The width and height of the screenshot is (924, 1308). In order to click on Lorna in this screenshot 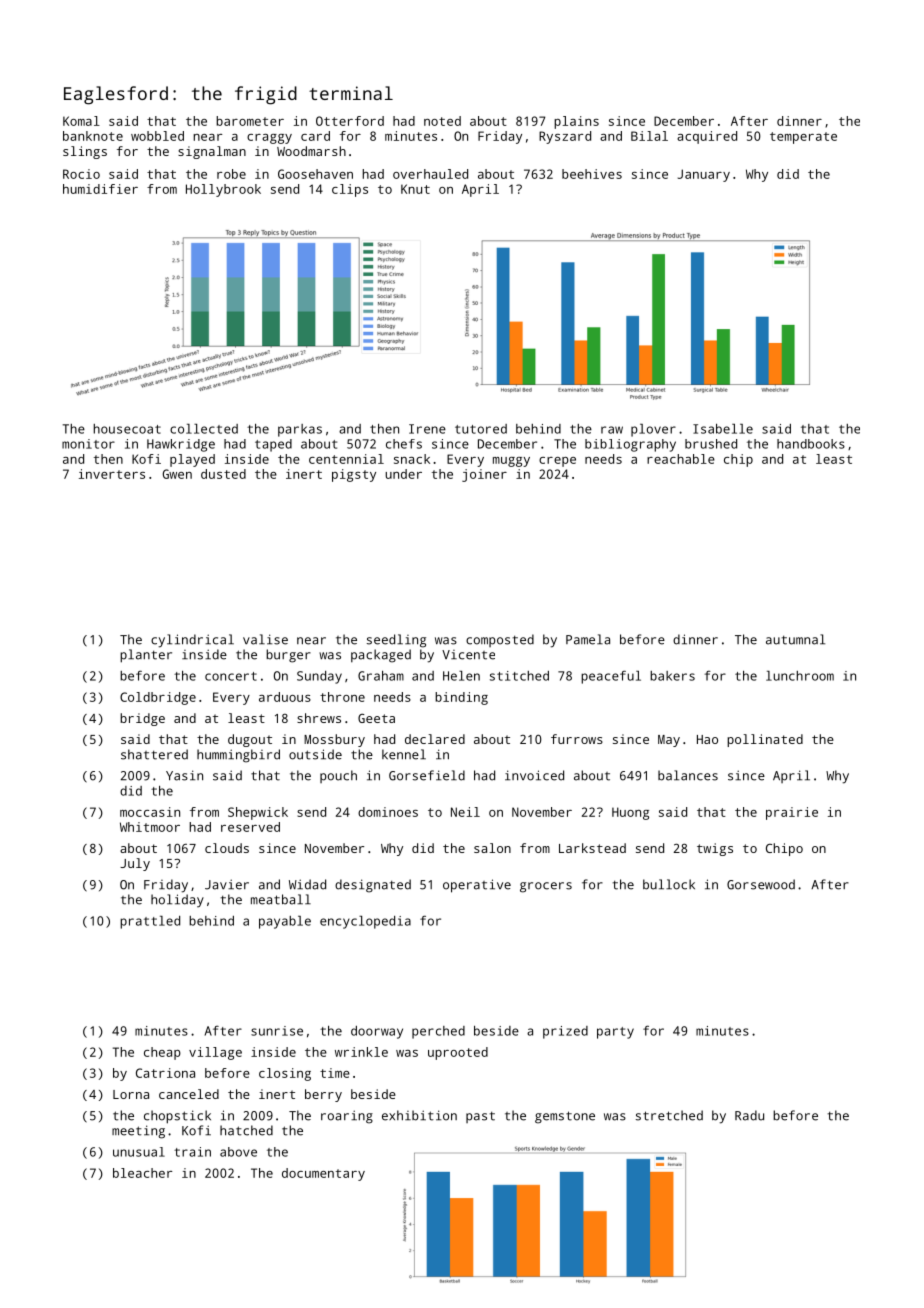, I will do `click(131, 1094)`.
